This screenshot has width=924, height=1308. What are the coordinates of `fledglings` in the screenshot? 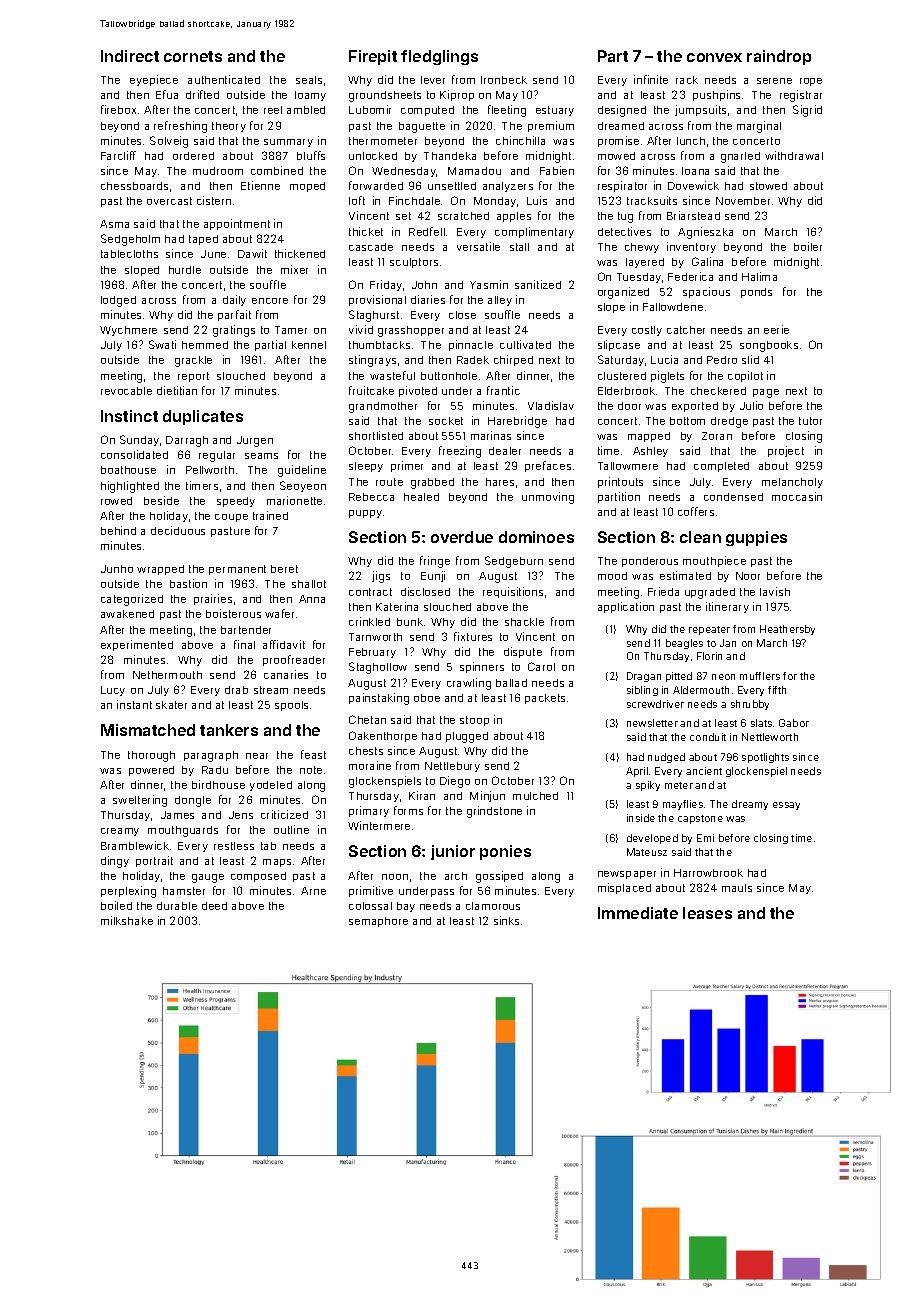 It's located at (439, 57).
